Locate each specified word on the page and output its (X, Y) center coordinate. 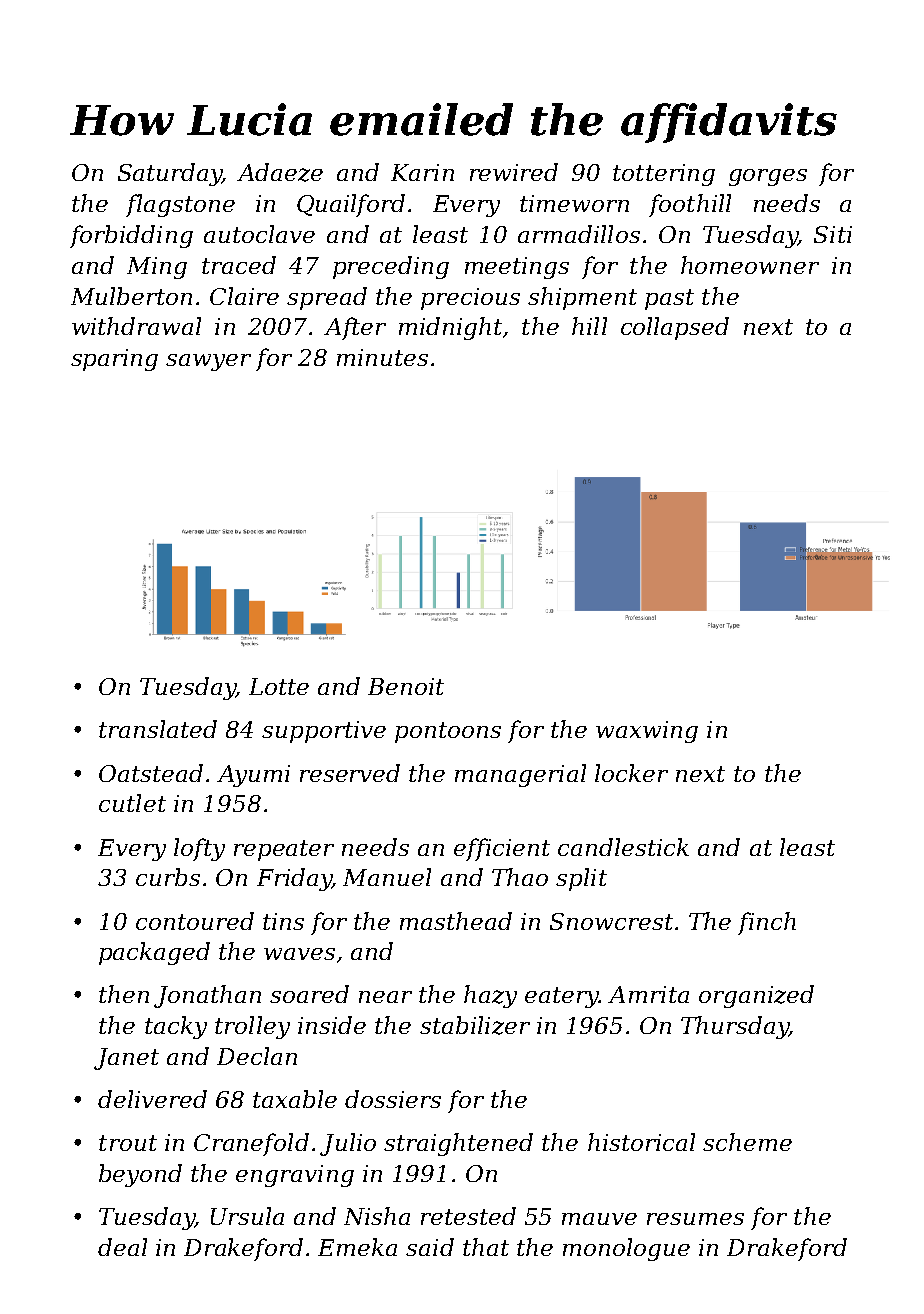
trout (128, 1143)
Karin (422, 172)
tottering (664, 175)
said (430, 1247)
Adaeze (280, 172)
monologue (626, 1249)
